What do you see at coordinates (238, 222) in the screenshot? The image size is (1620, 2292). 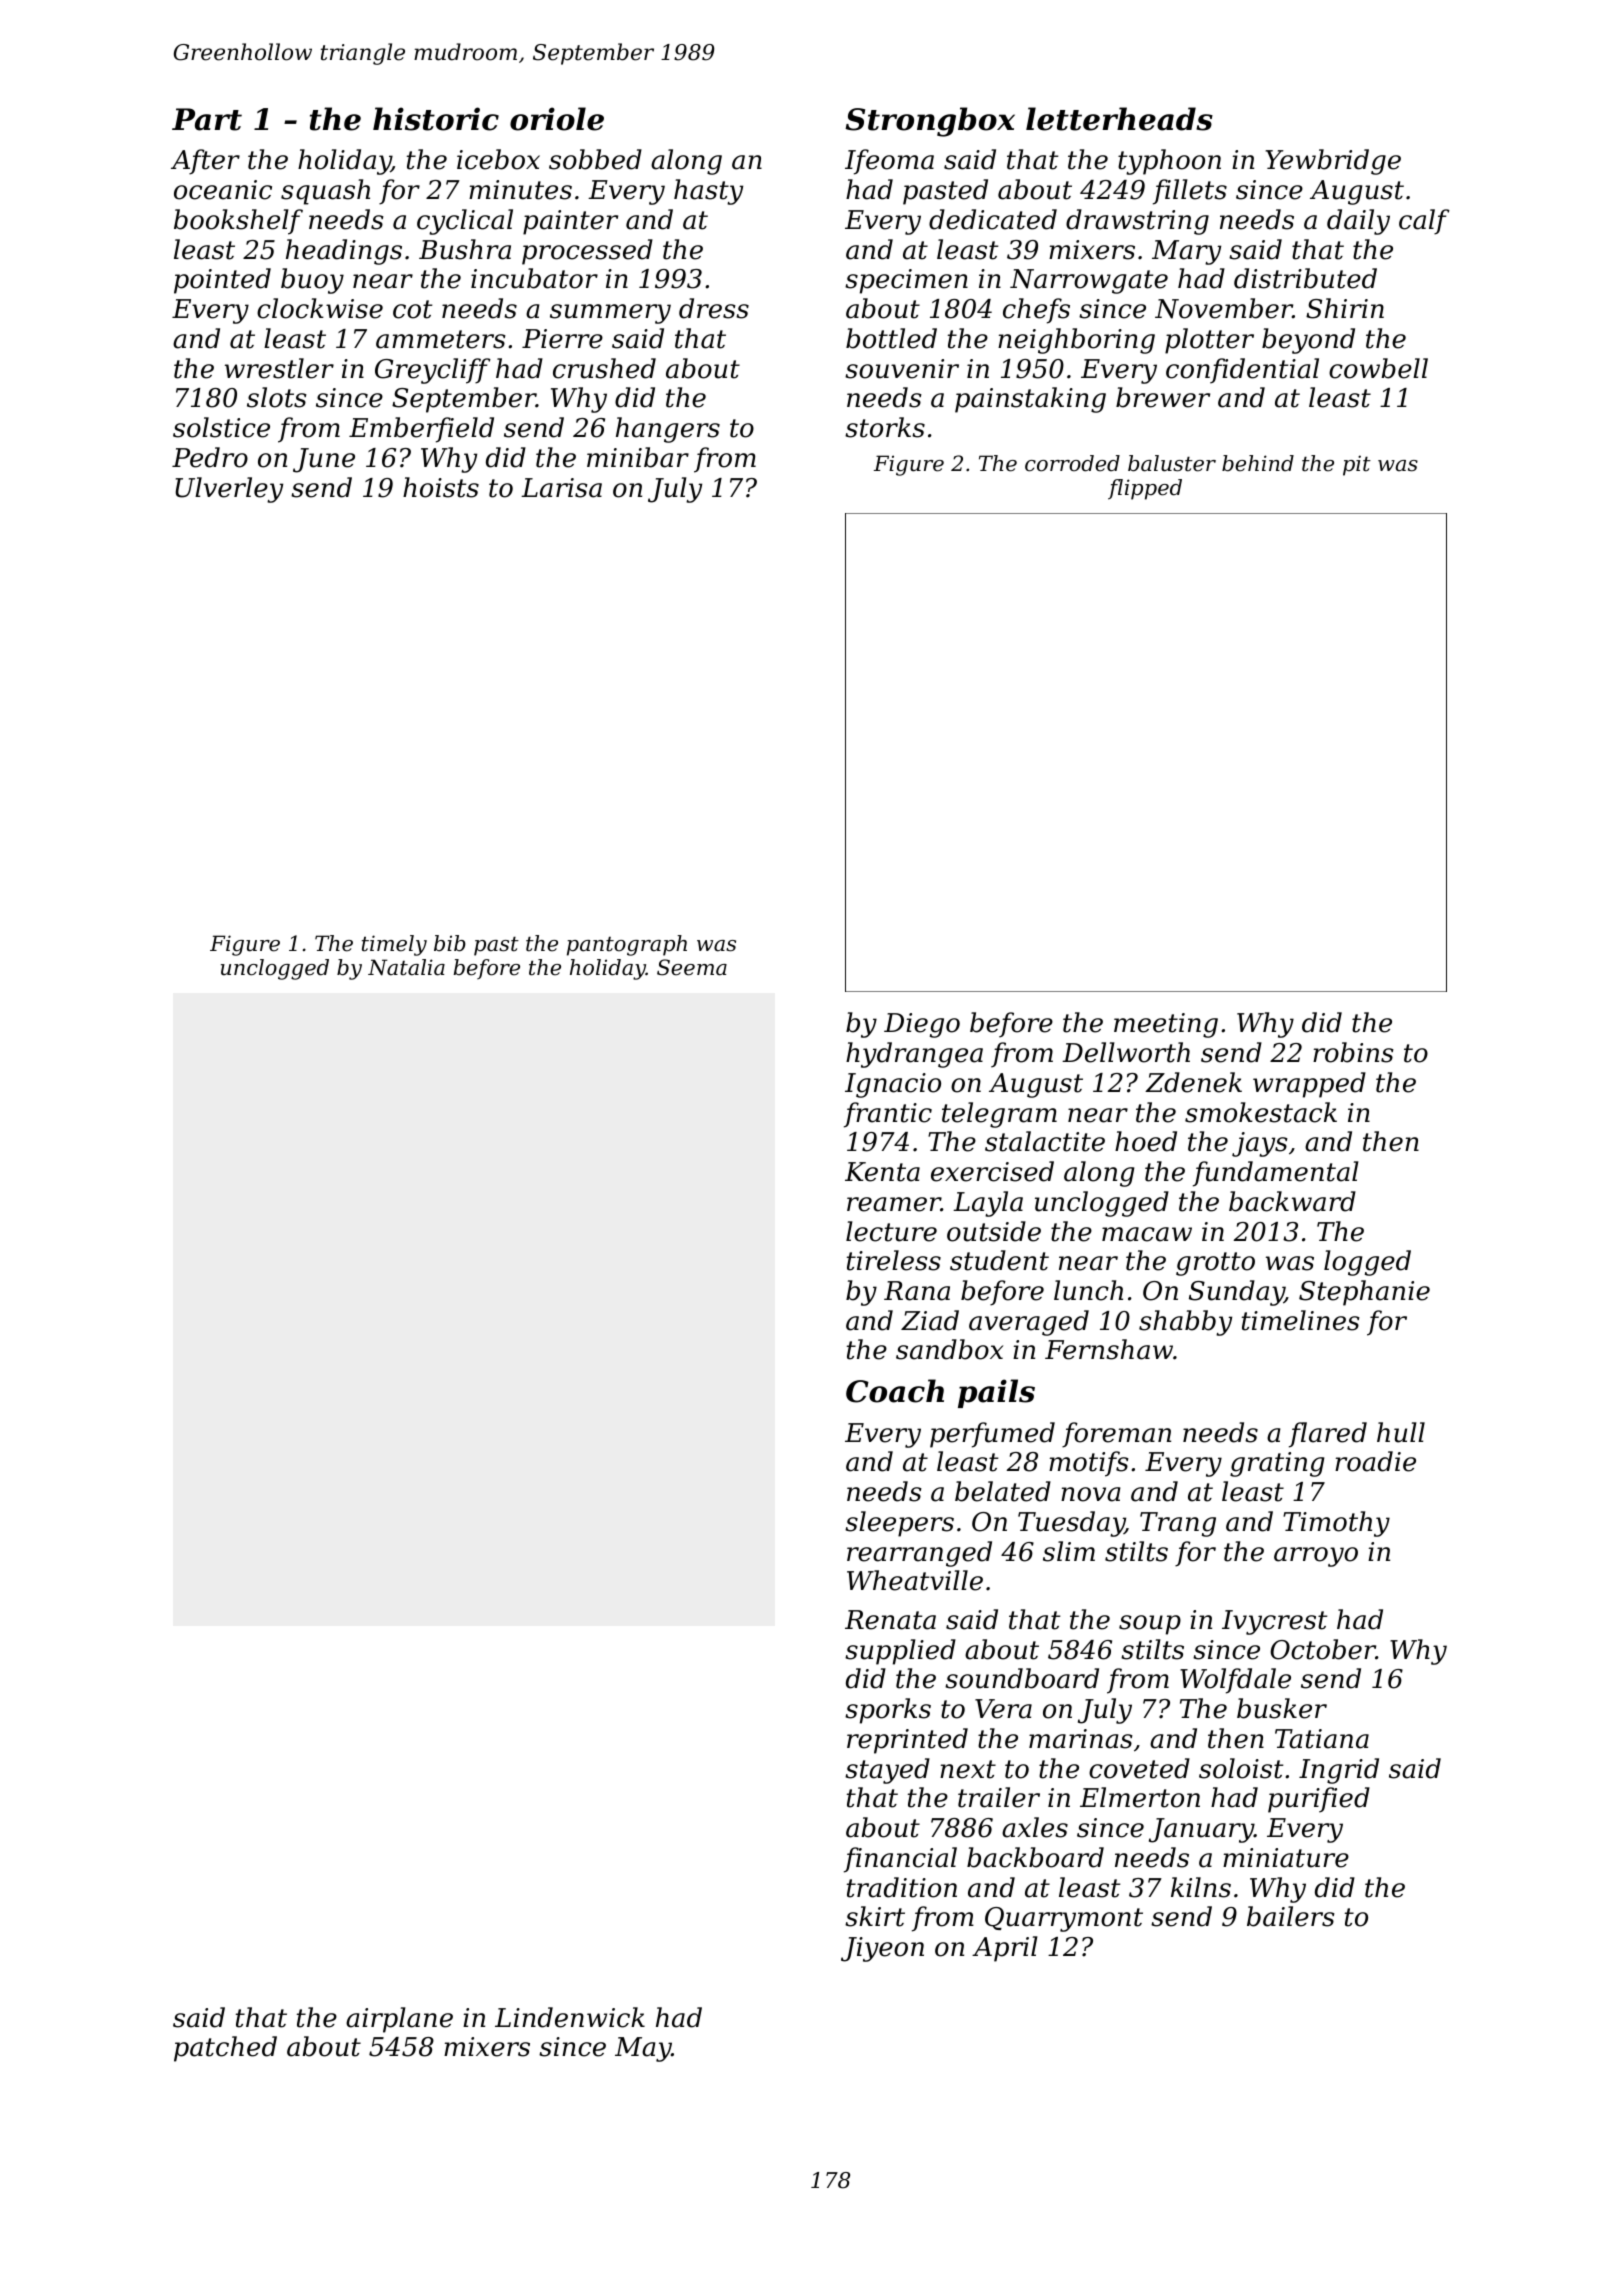 I see `bookshelf` at bounding box center [238, 222].
